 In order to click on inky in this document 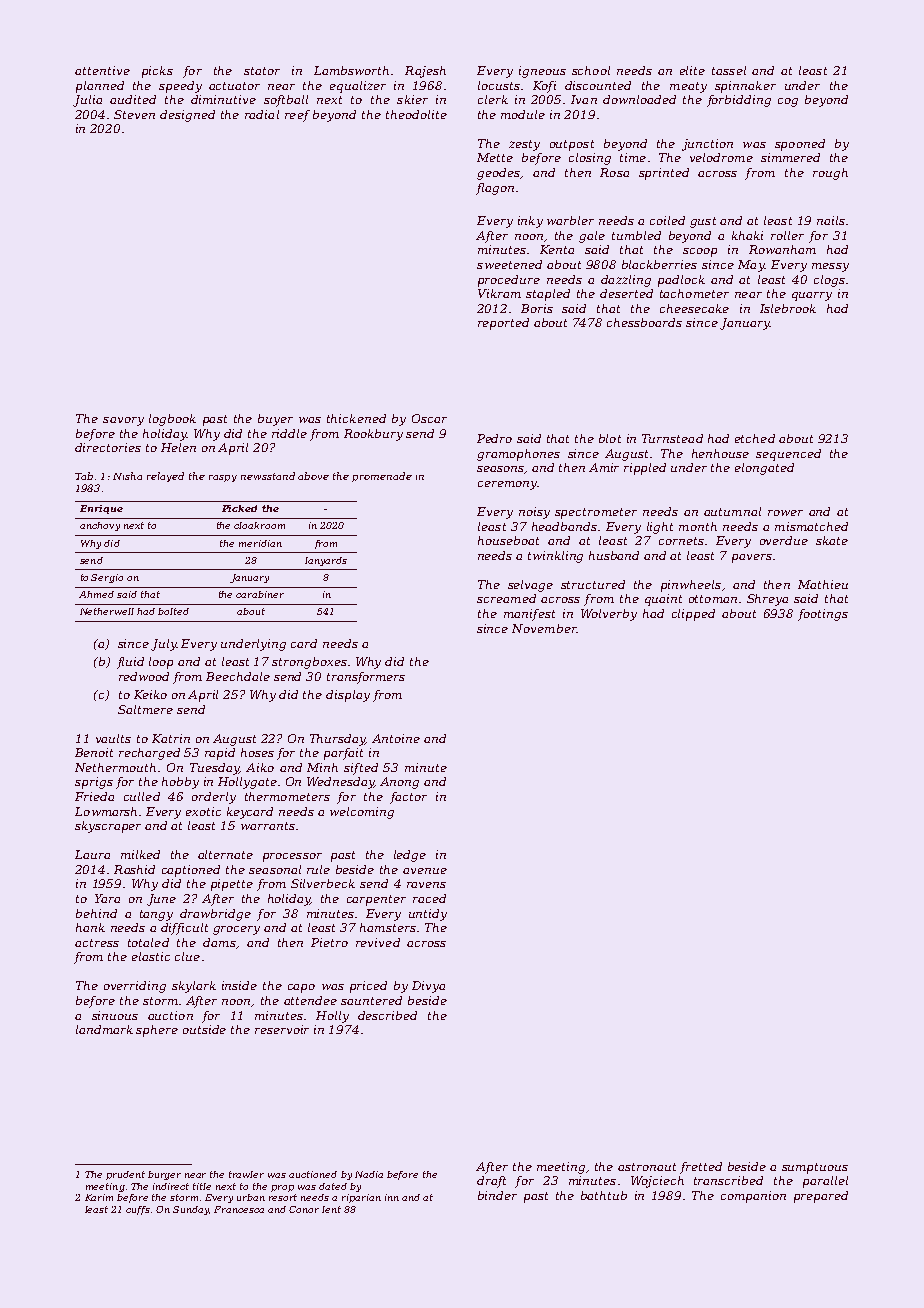, I will do `click(530, 222)`.
